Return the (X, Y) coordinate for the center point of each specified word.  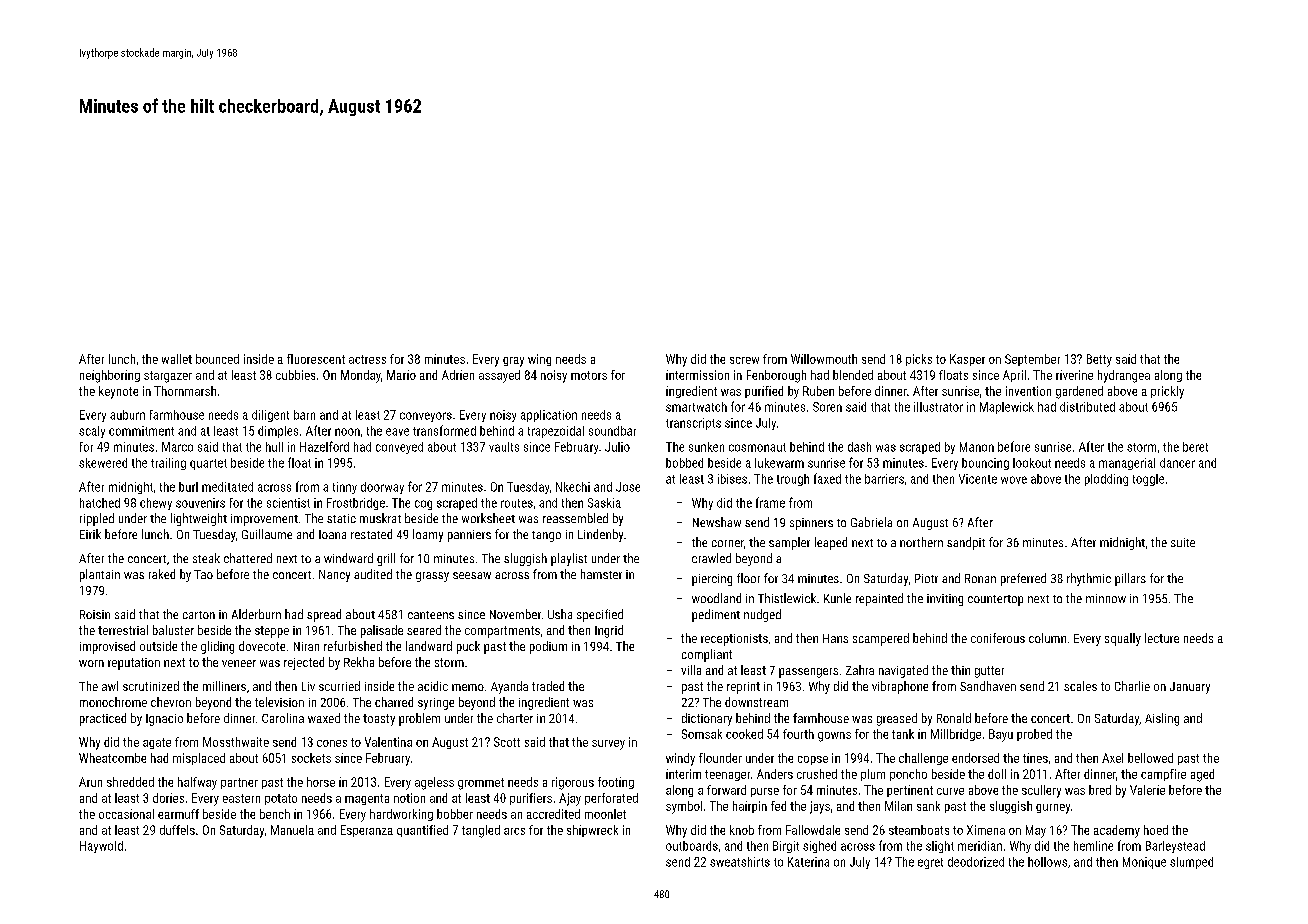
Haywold (101, 847)
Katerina (808, 862)
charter (515, 718)
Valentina (388, 742)
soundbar (612, 431)
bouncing (985, 464)
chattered (248, 558)
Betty (1099, 360)
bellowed (1150, 758)
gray (513, 362)
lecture (1162, 638)
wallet (177, 359)
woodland (716, 598)
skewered (103, 463)
